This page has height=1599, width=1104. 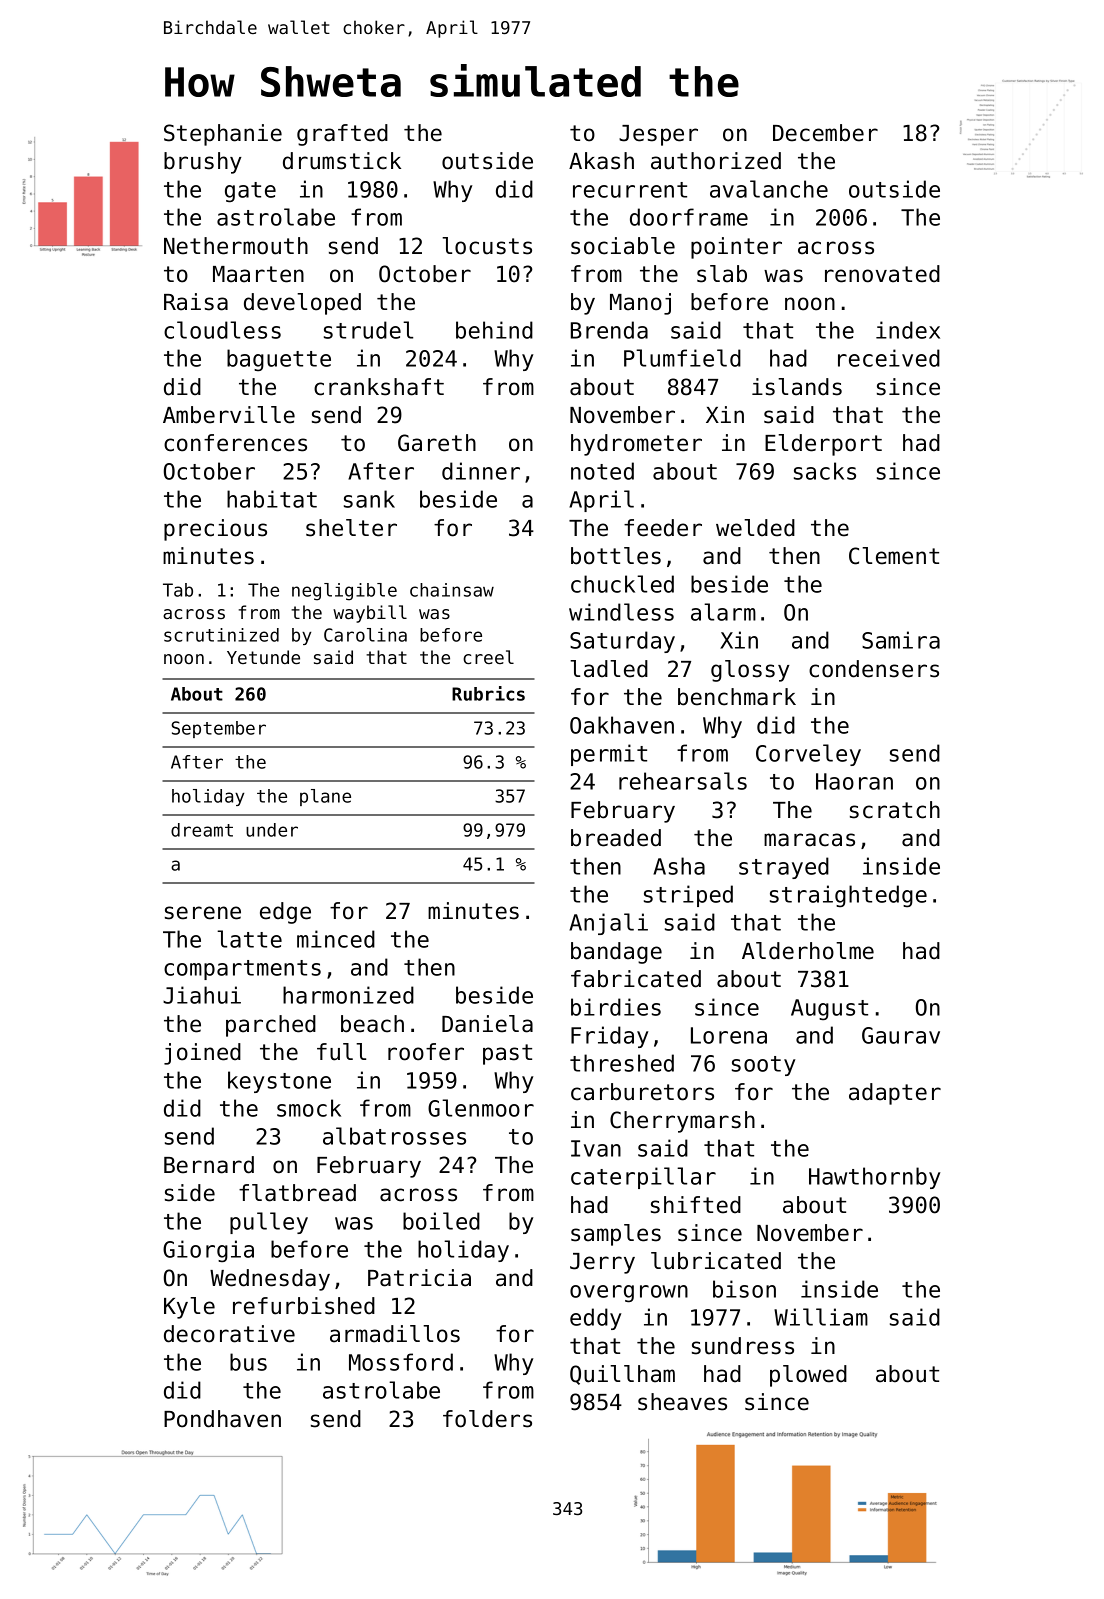 I want to click on under, so click(x=272, y=830).
